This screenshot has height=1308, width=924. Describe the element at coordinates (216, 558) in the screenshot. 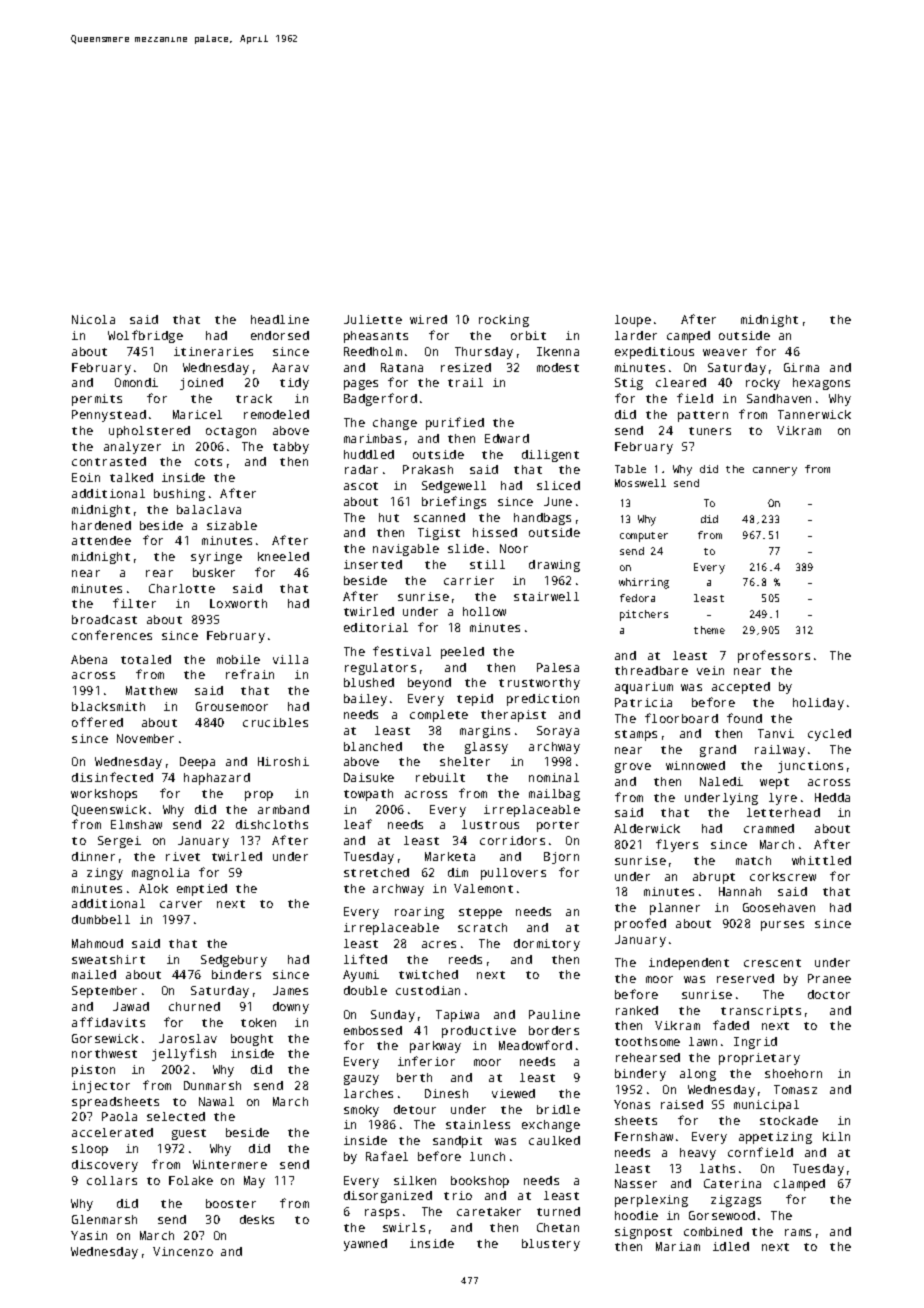

I see `syringe` at that location.
